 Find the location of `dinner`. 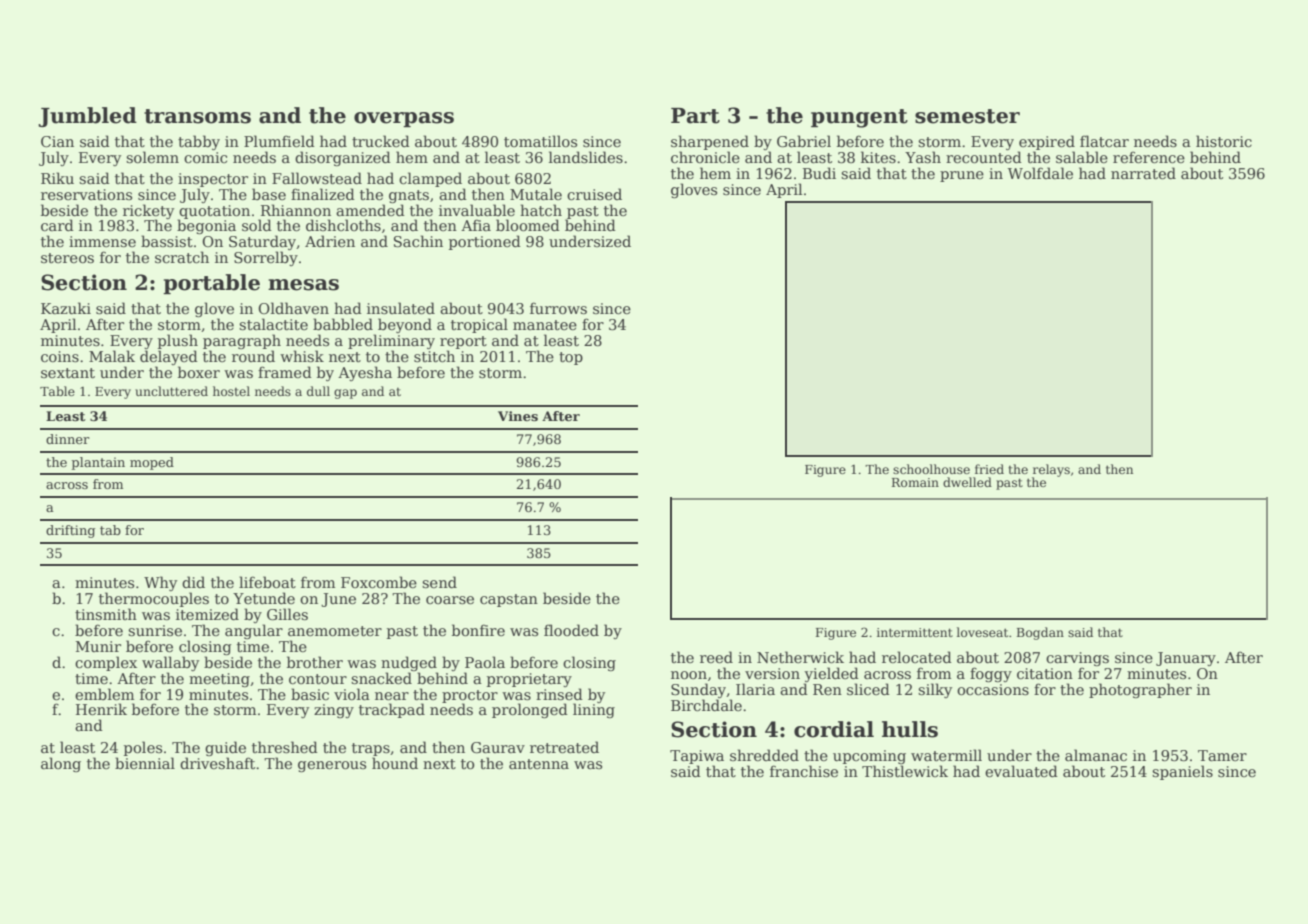

dinner is located at coordinates (68, 439).
